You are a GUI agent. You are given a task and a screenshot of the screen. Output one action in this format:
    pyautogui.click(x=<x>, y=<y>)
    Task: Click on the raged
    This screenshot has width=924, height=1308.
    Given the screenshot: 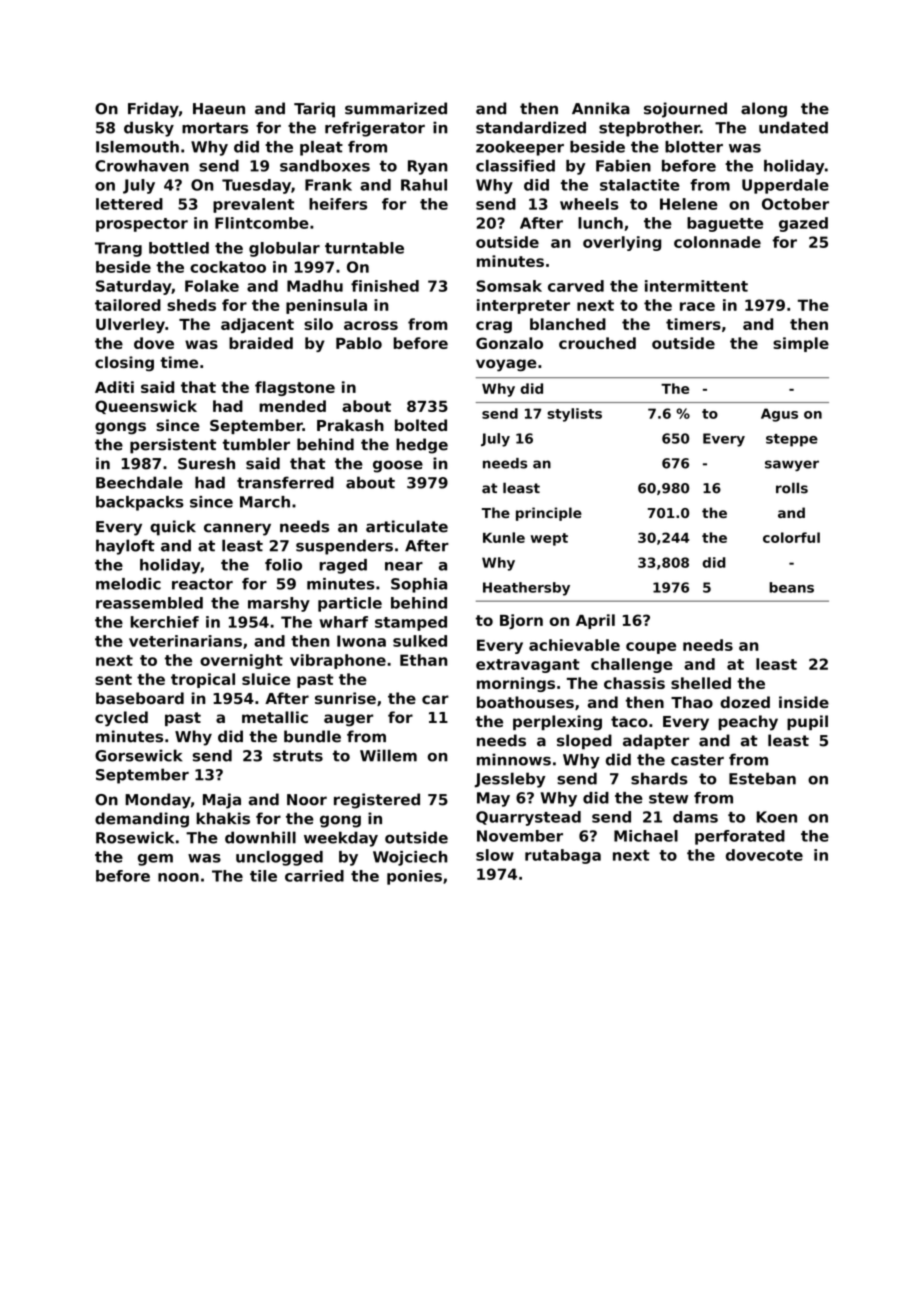 What is the action you would take?
    pyautogui.click(x=343, y=566)
